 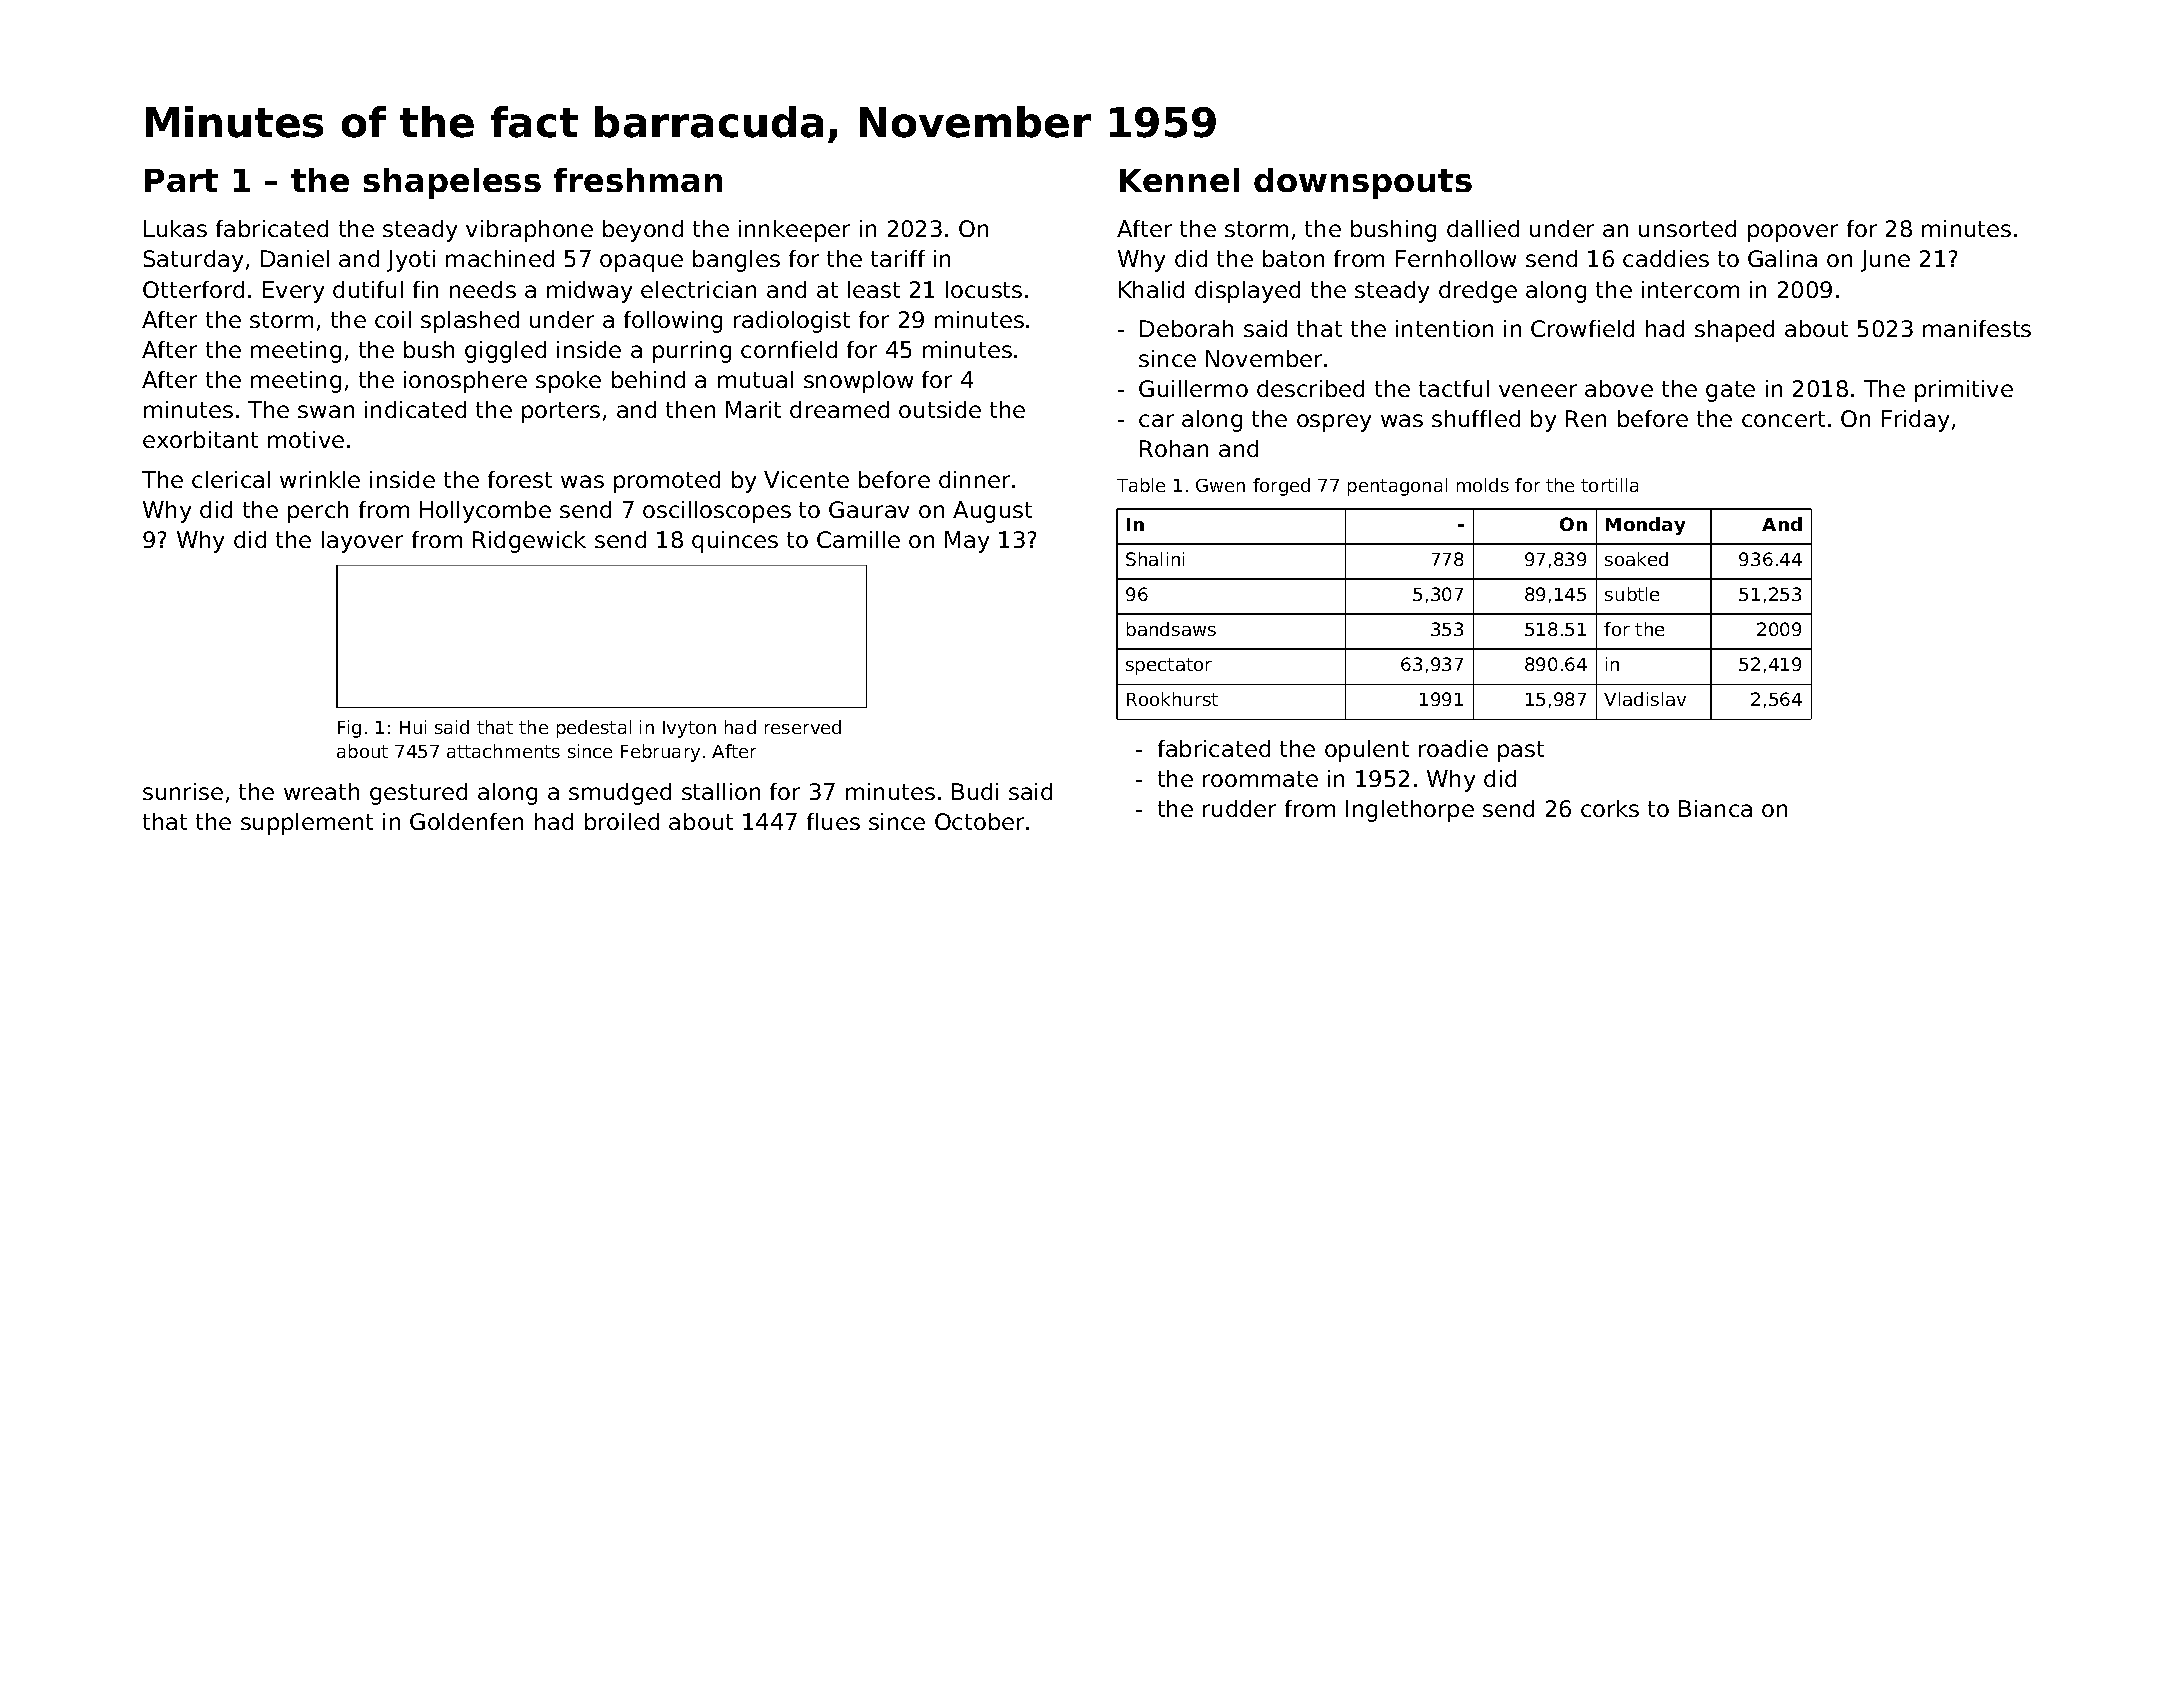 I want to click on Lukas, so click(x=175, y=228).
